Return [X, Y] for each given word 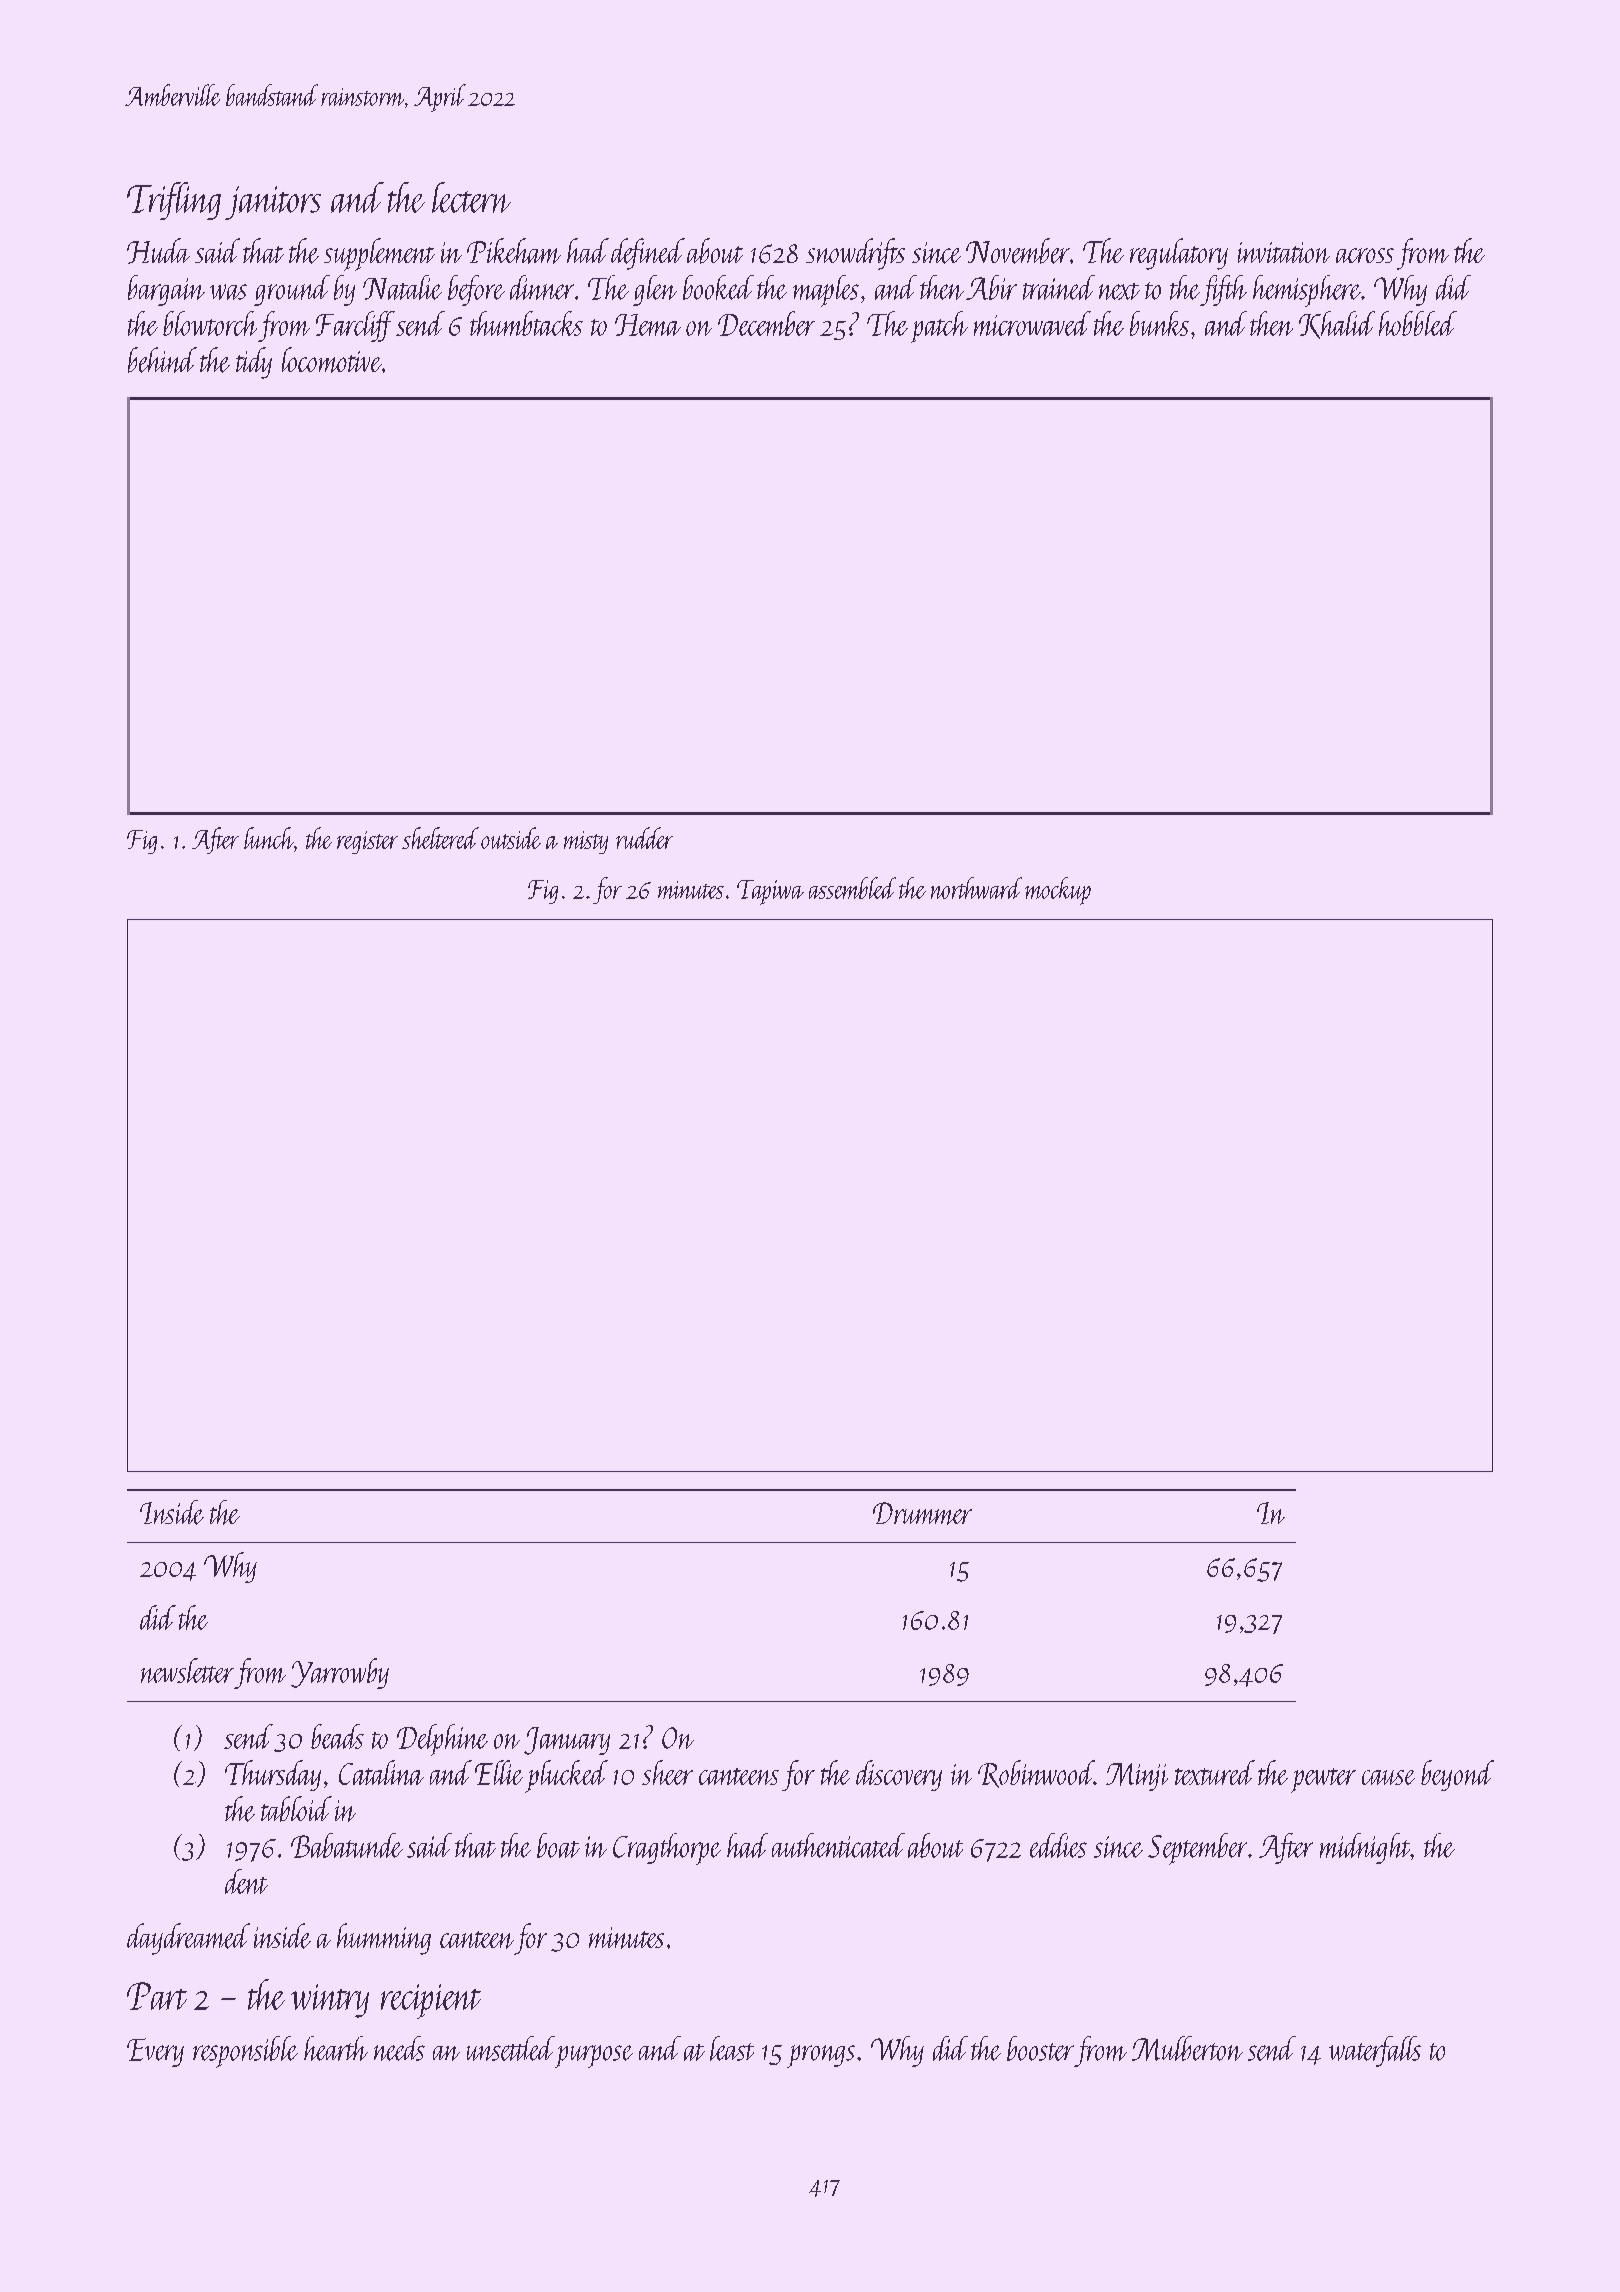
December [766, 323]
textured [1215, 1772]
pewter [1323, 1780]
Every [155, 2052]
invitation [1284, 252]
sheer [667, 1772]
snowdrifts [855, 254]
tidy [254, 363]
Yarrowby [340, 1673]
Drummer [922, 1513]
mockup [1058, 891]
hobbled [1418, 323]
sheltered [440, 838]
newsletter [187, 1670]
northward [976, 888]
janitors [273, 203]
